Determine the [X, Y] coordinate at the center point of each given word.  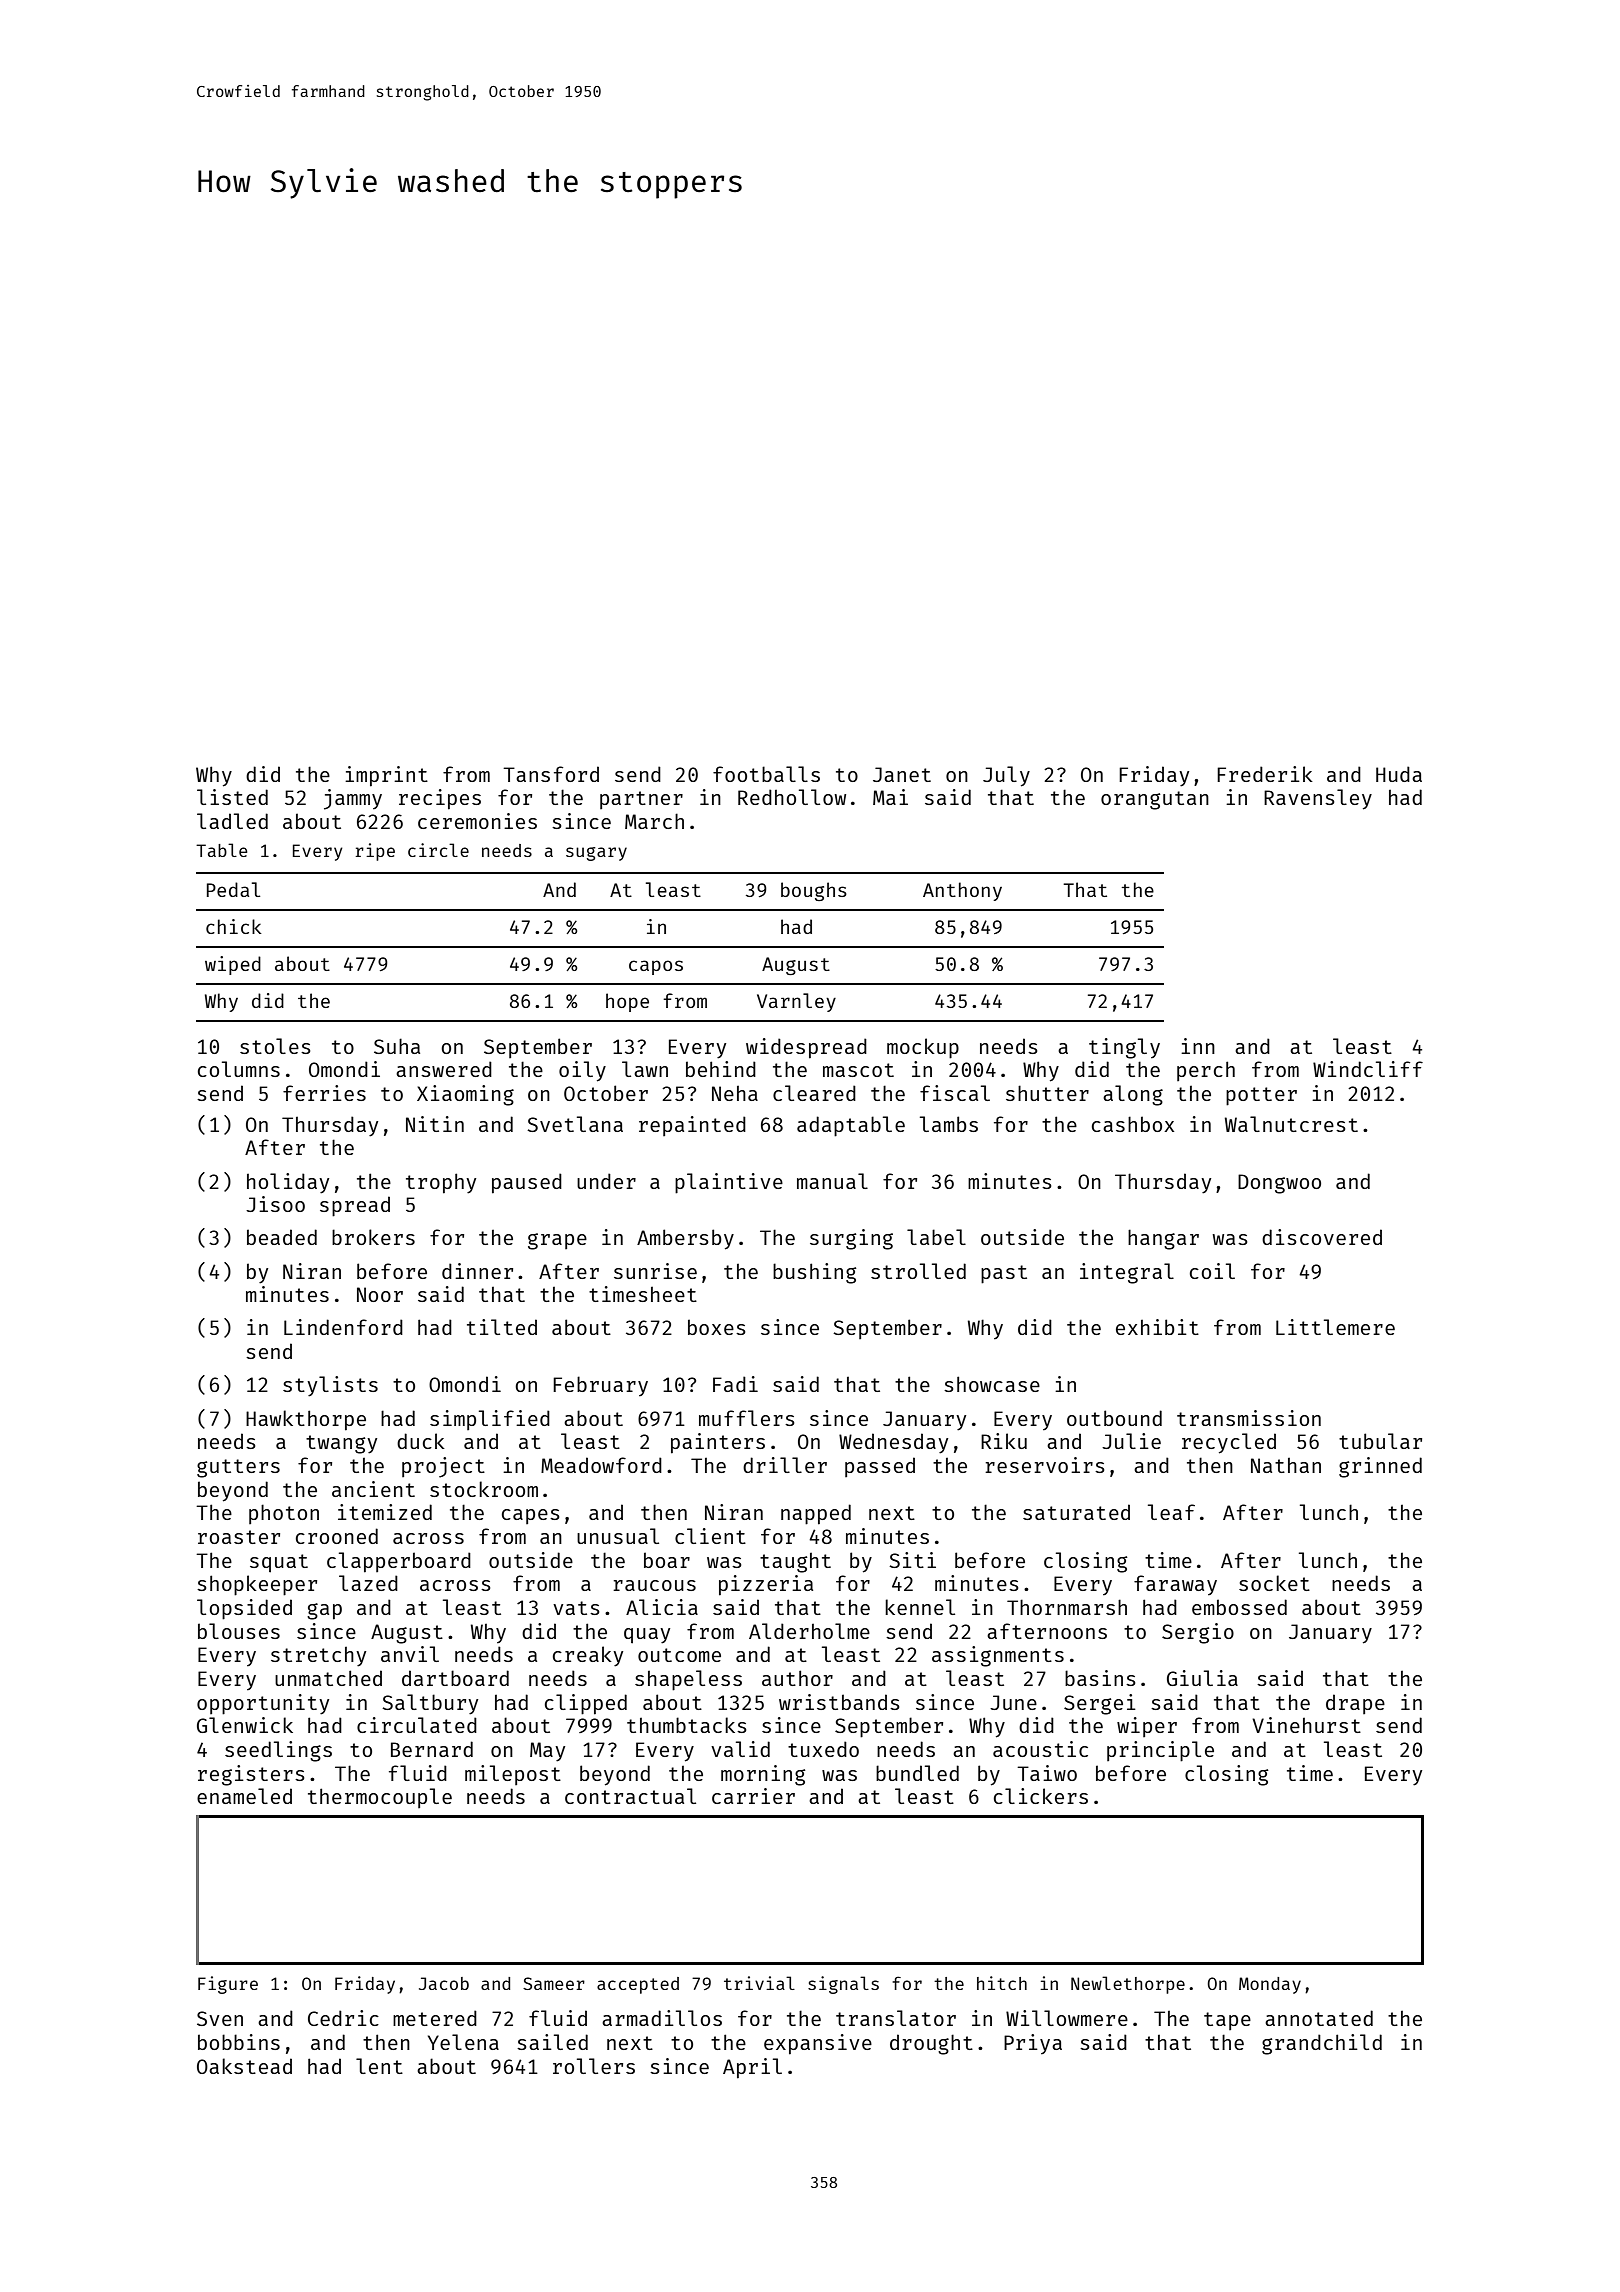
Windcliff [1368, 1069]
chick [234, 926]
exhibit [1157, 1327]
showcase [992, 1384]
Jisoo [275, 1204]
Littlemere [1335, 1327]
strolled [918, 1271]
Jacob [444, 1983]
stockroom [484, 1489]
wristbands [839, 1702]
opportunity [263, 1704]
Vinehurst [1306, 1725]
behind [721, 1069]
